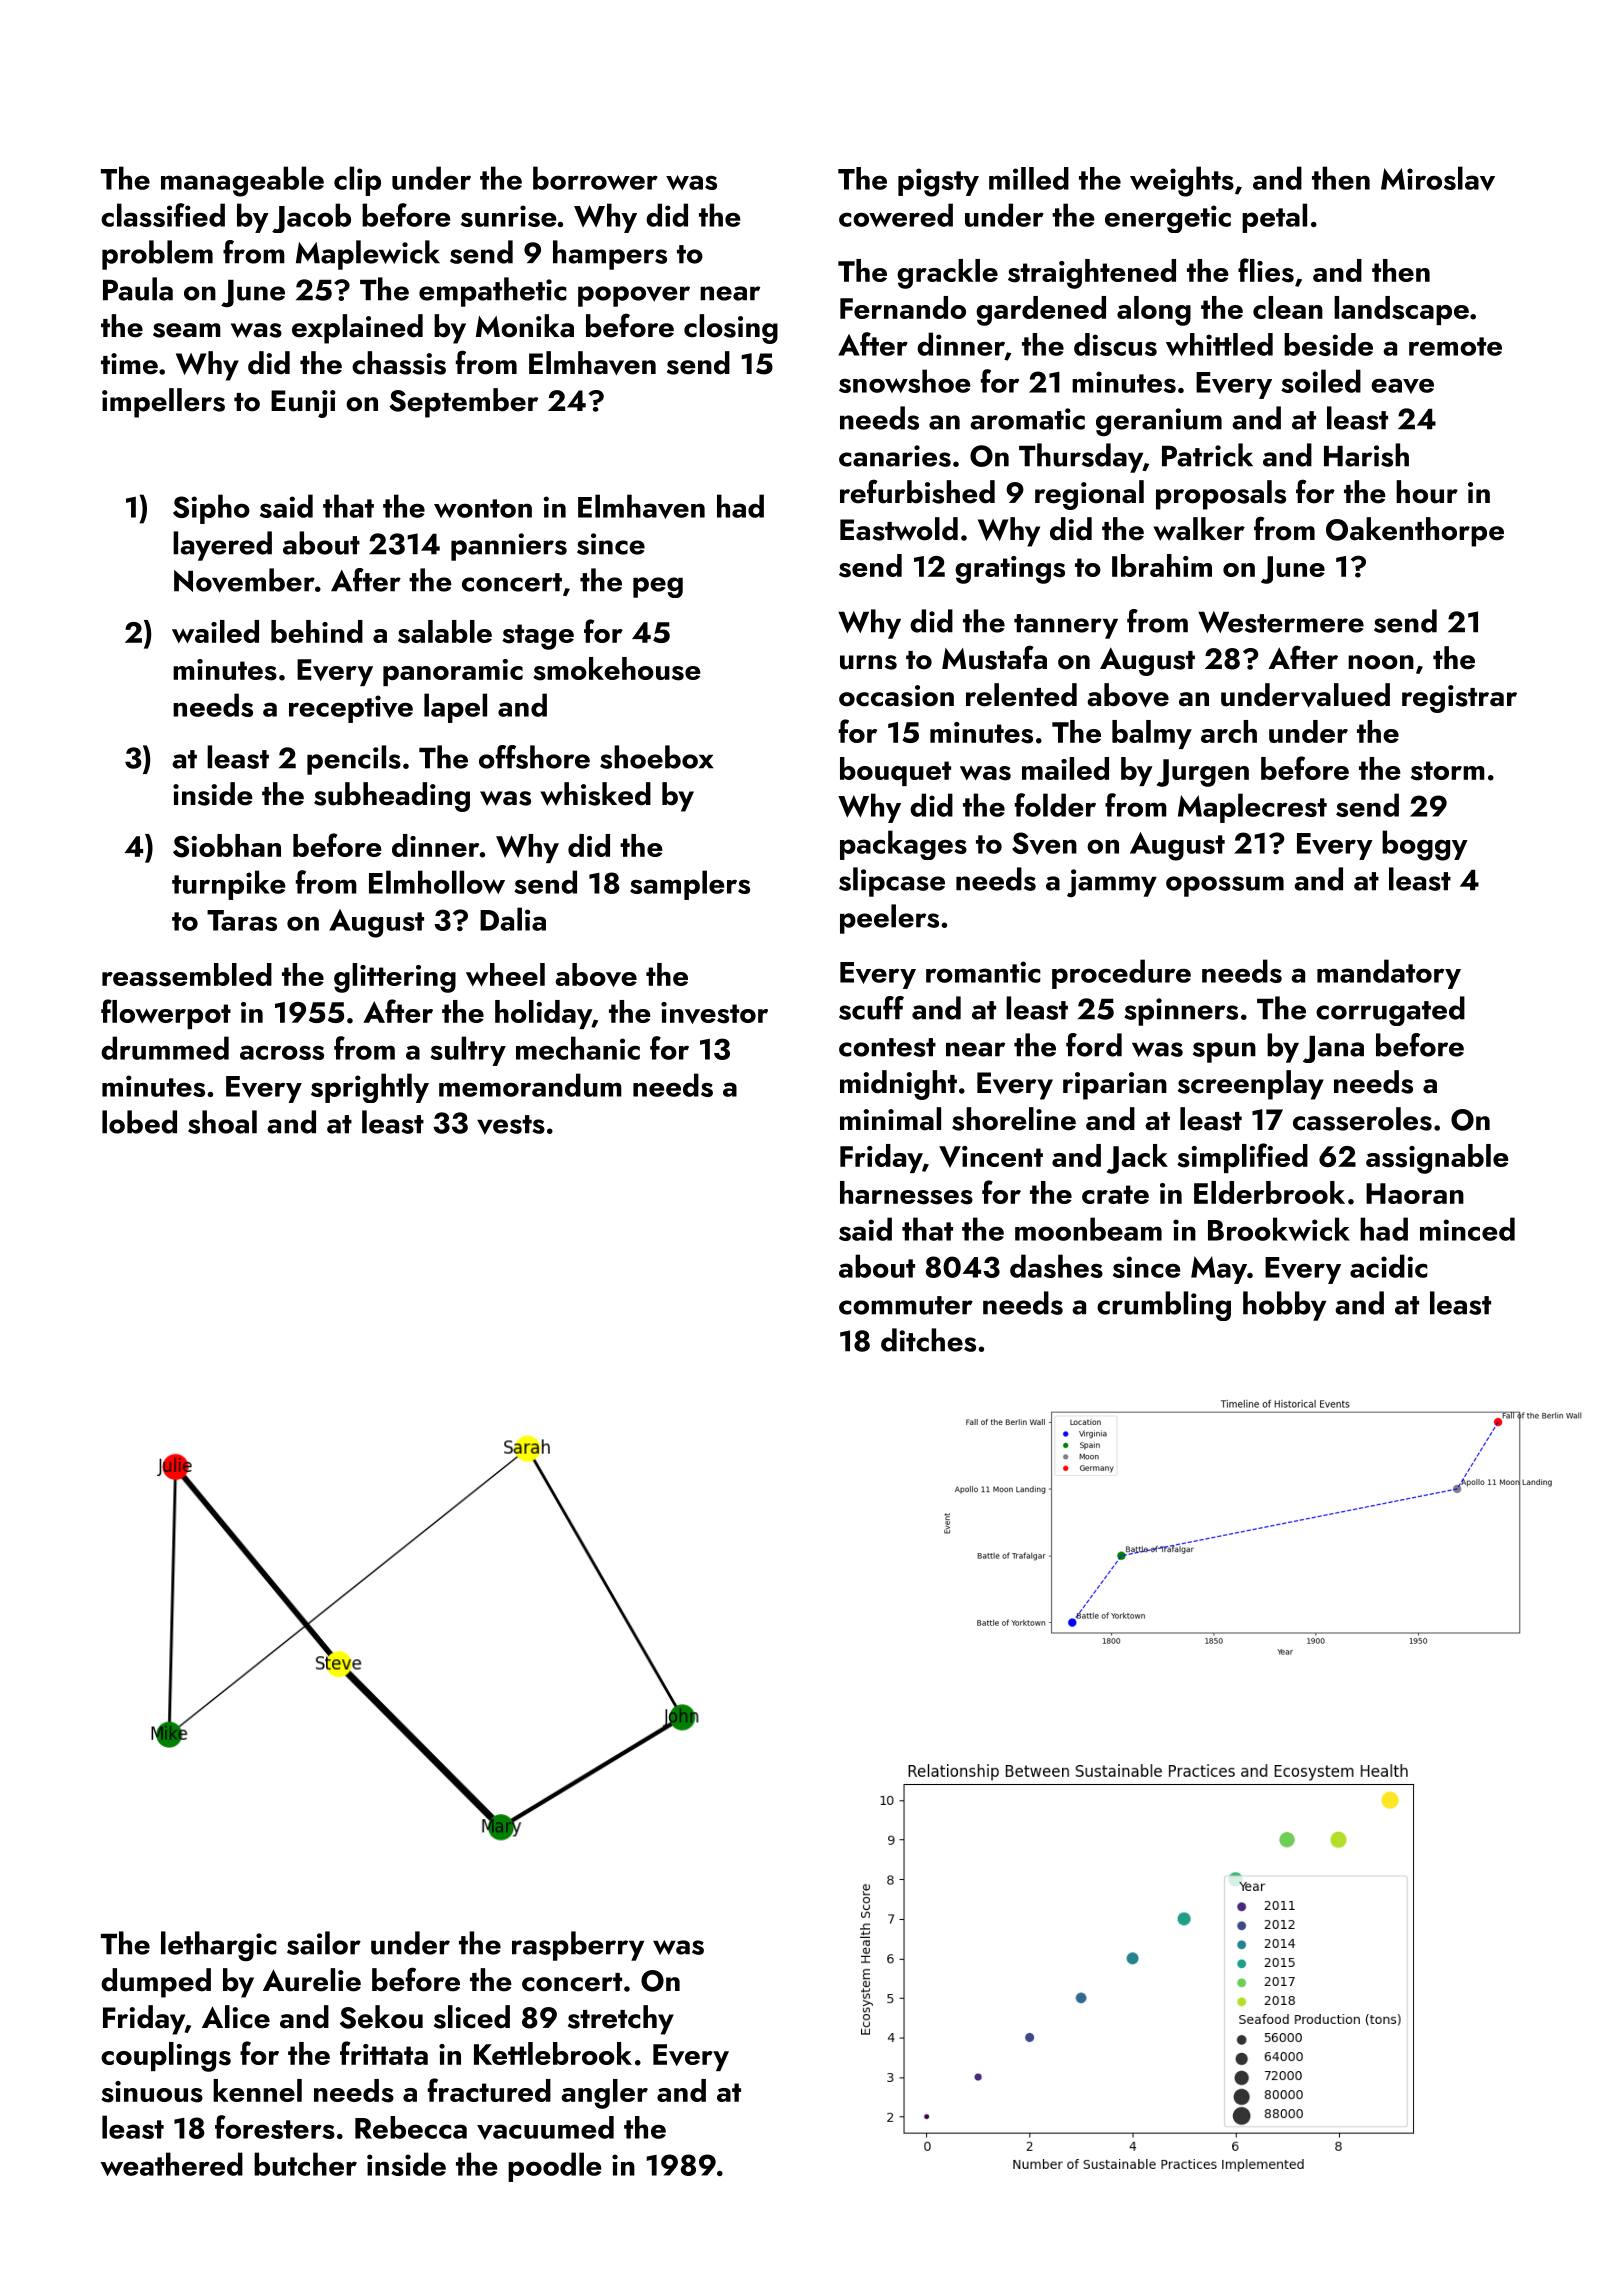 The image size is (1620, 2292). Describe the element at coordinates (215, 631) in the document. I see `wailed` at that location.
